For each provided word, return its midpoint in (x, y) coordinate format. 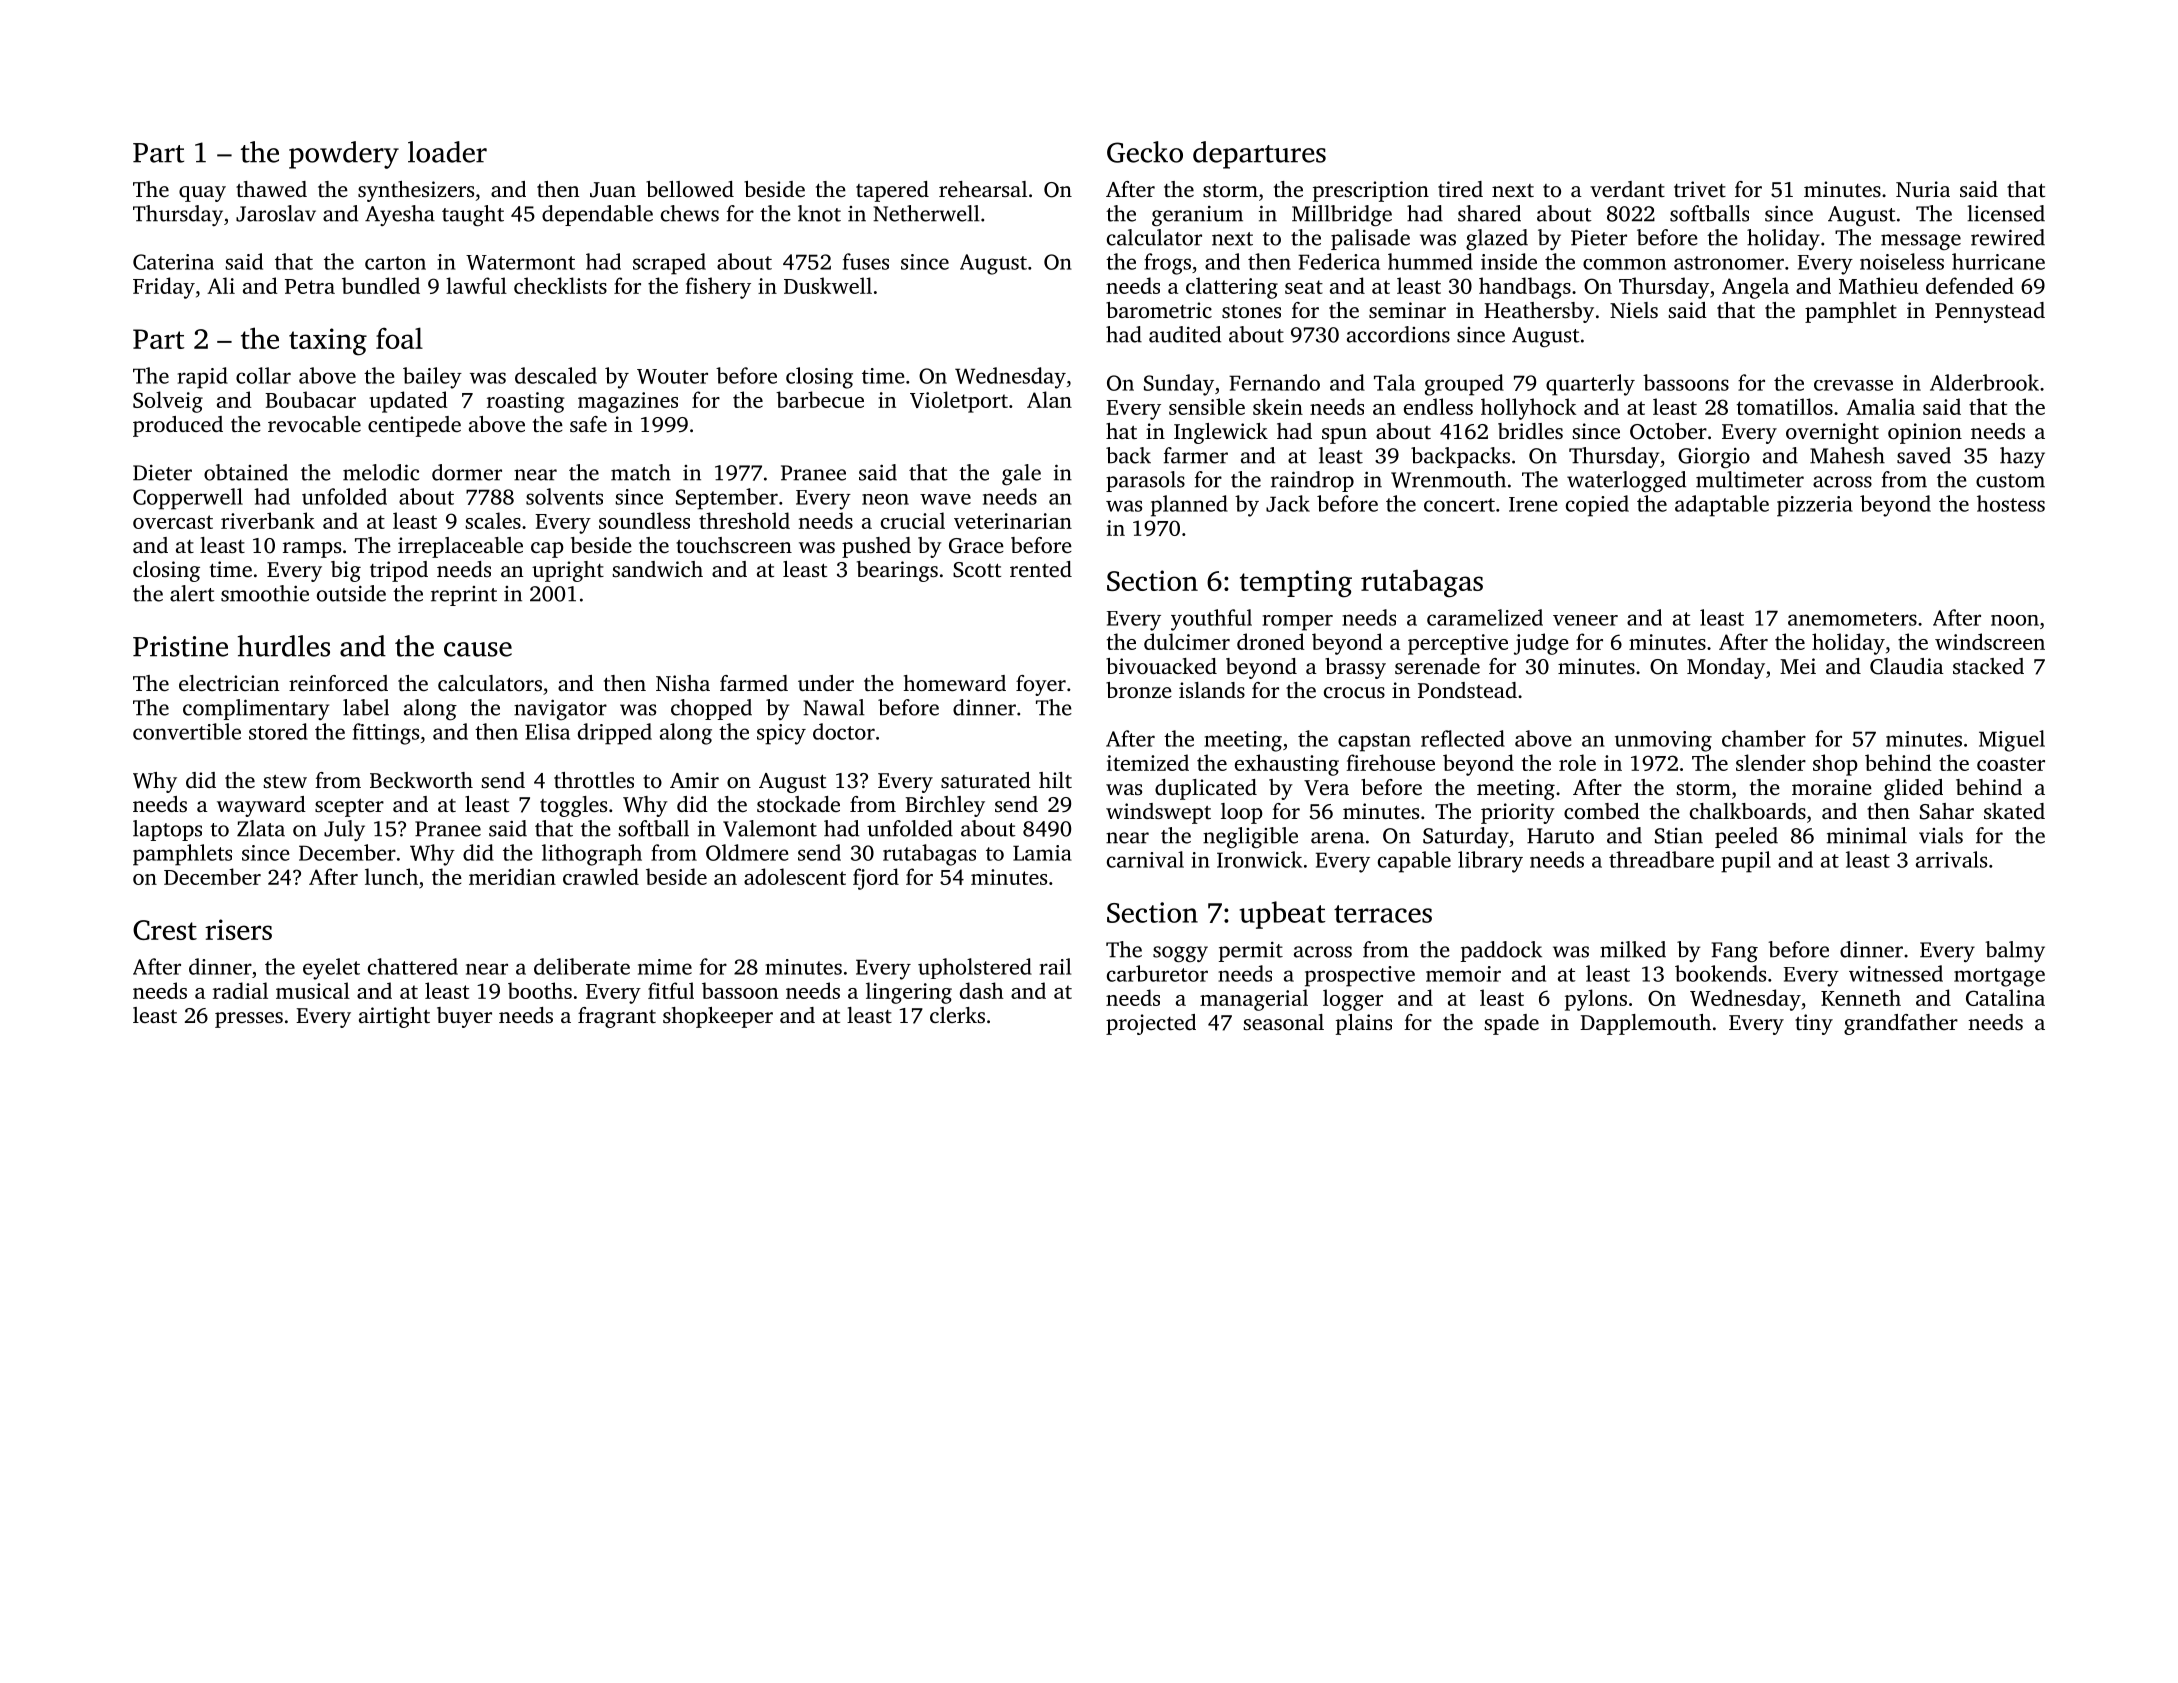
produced (178, 426)
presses (249, 1020)
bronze (1139, 690)
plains (1364, 1024)
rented (1041, 569)
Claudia (1907, 666)
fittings (386, 734)
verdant (1627, 189)
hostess (2011, 503)
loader (447, 152)
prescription (1371, 191)
